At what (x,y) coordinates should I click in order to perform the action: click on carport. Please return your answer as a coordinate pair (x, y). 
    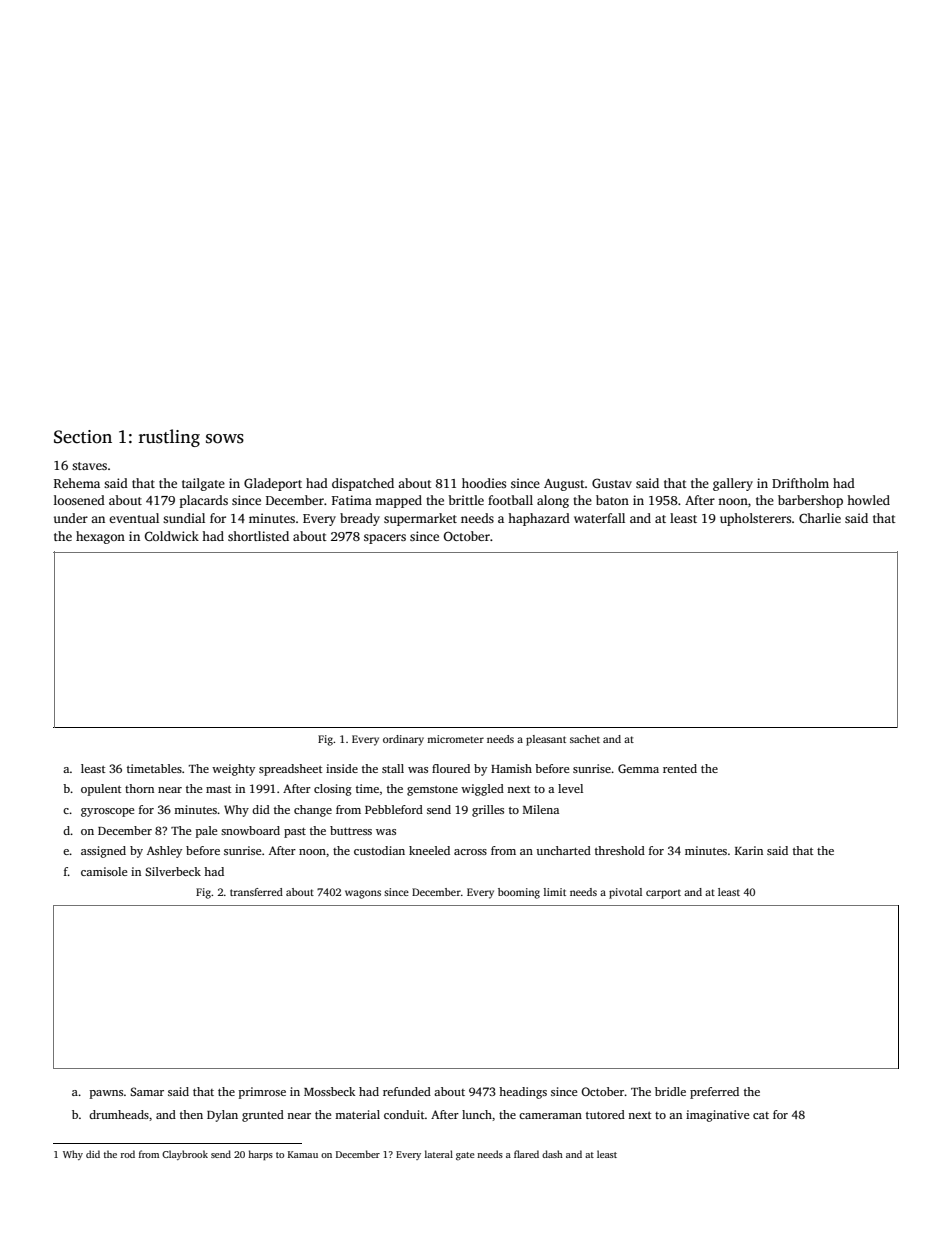
    Looking at the image, I should click on (663, 894).
